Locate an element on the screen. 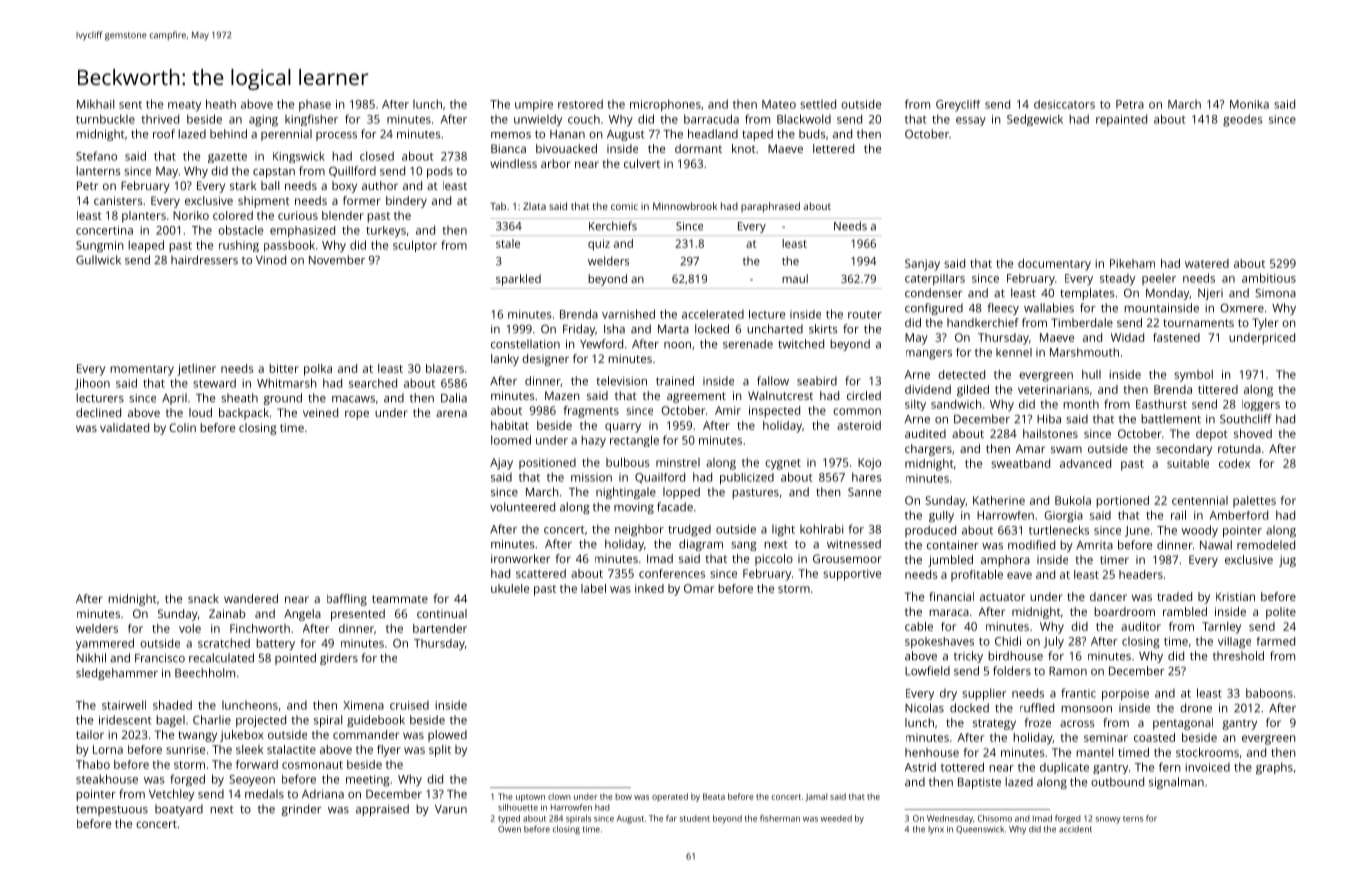 This screenshot has height=887, width=1372. Angela is located at coordinates (302, 615).
